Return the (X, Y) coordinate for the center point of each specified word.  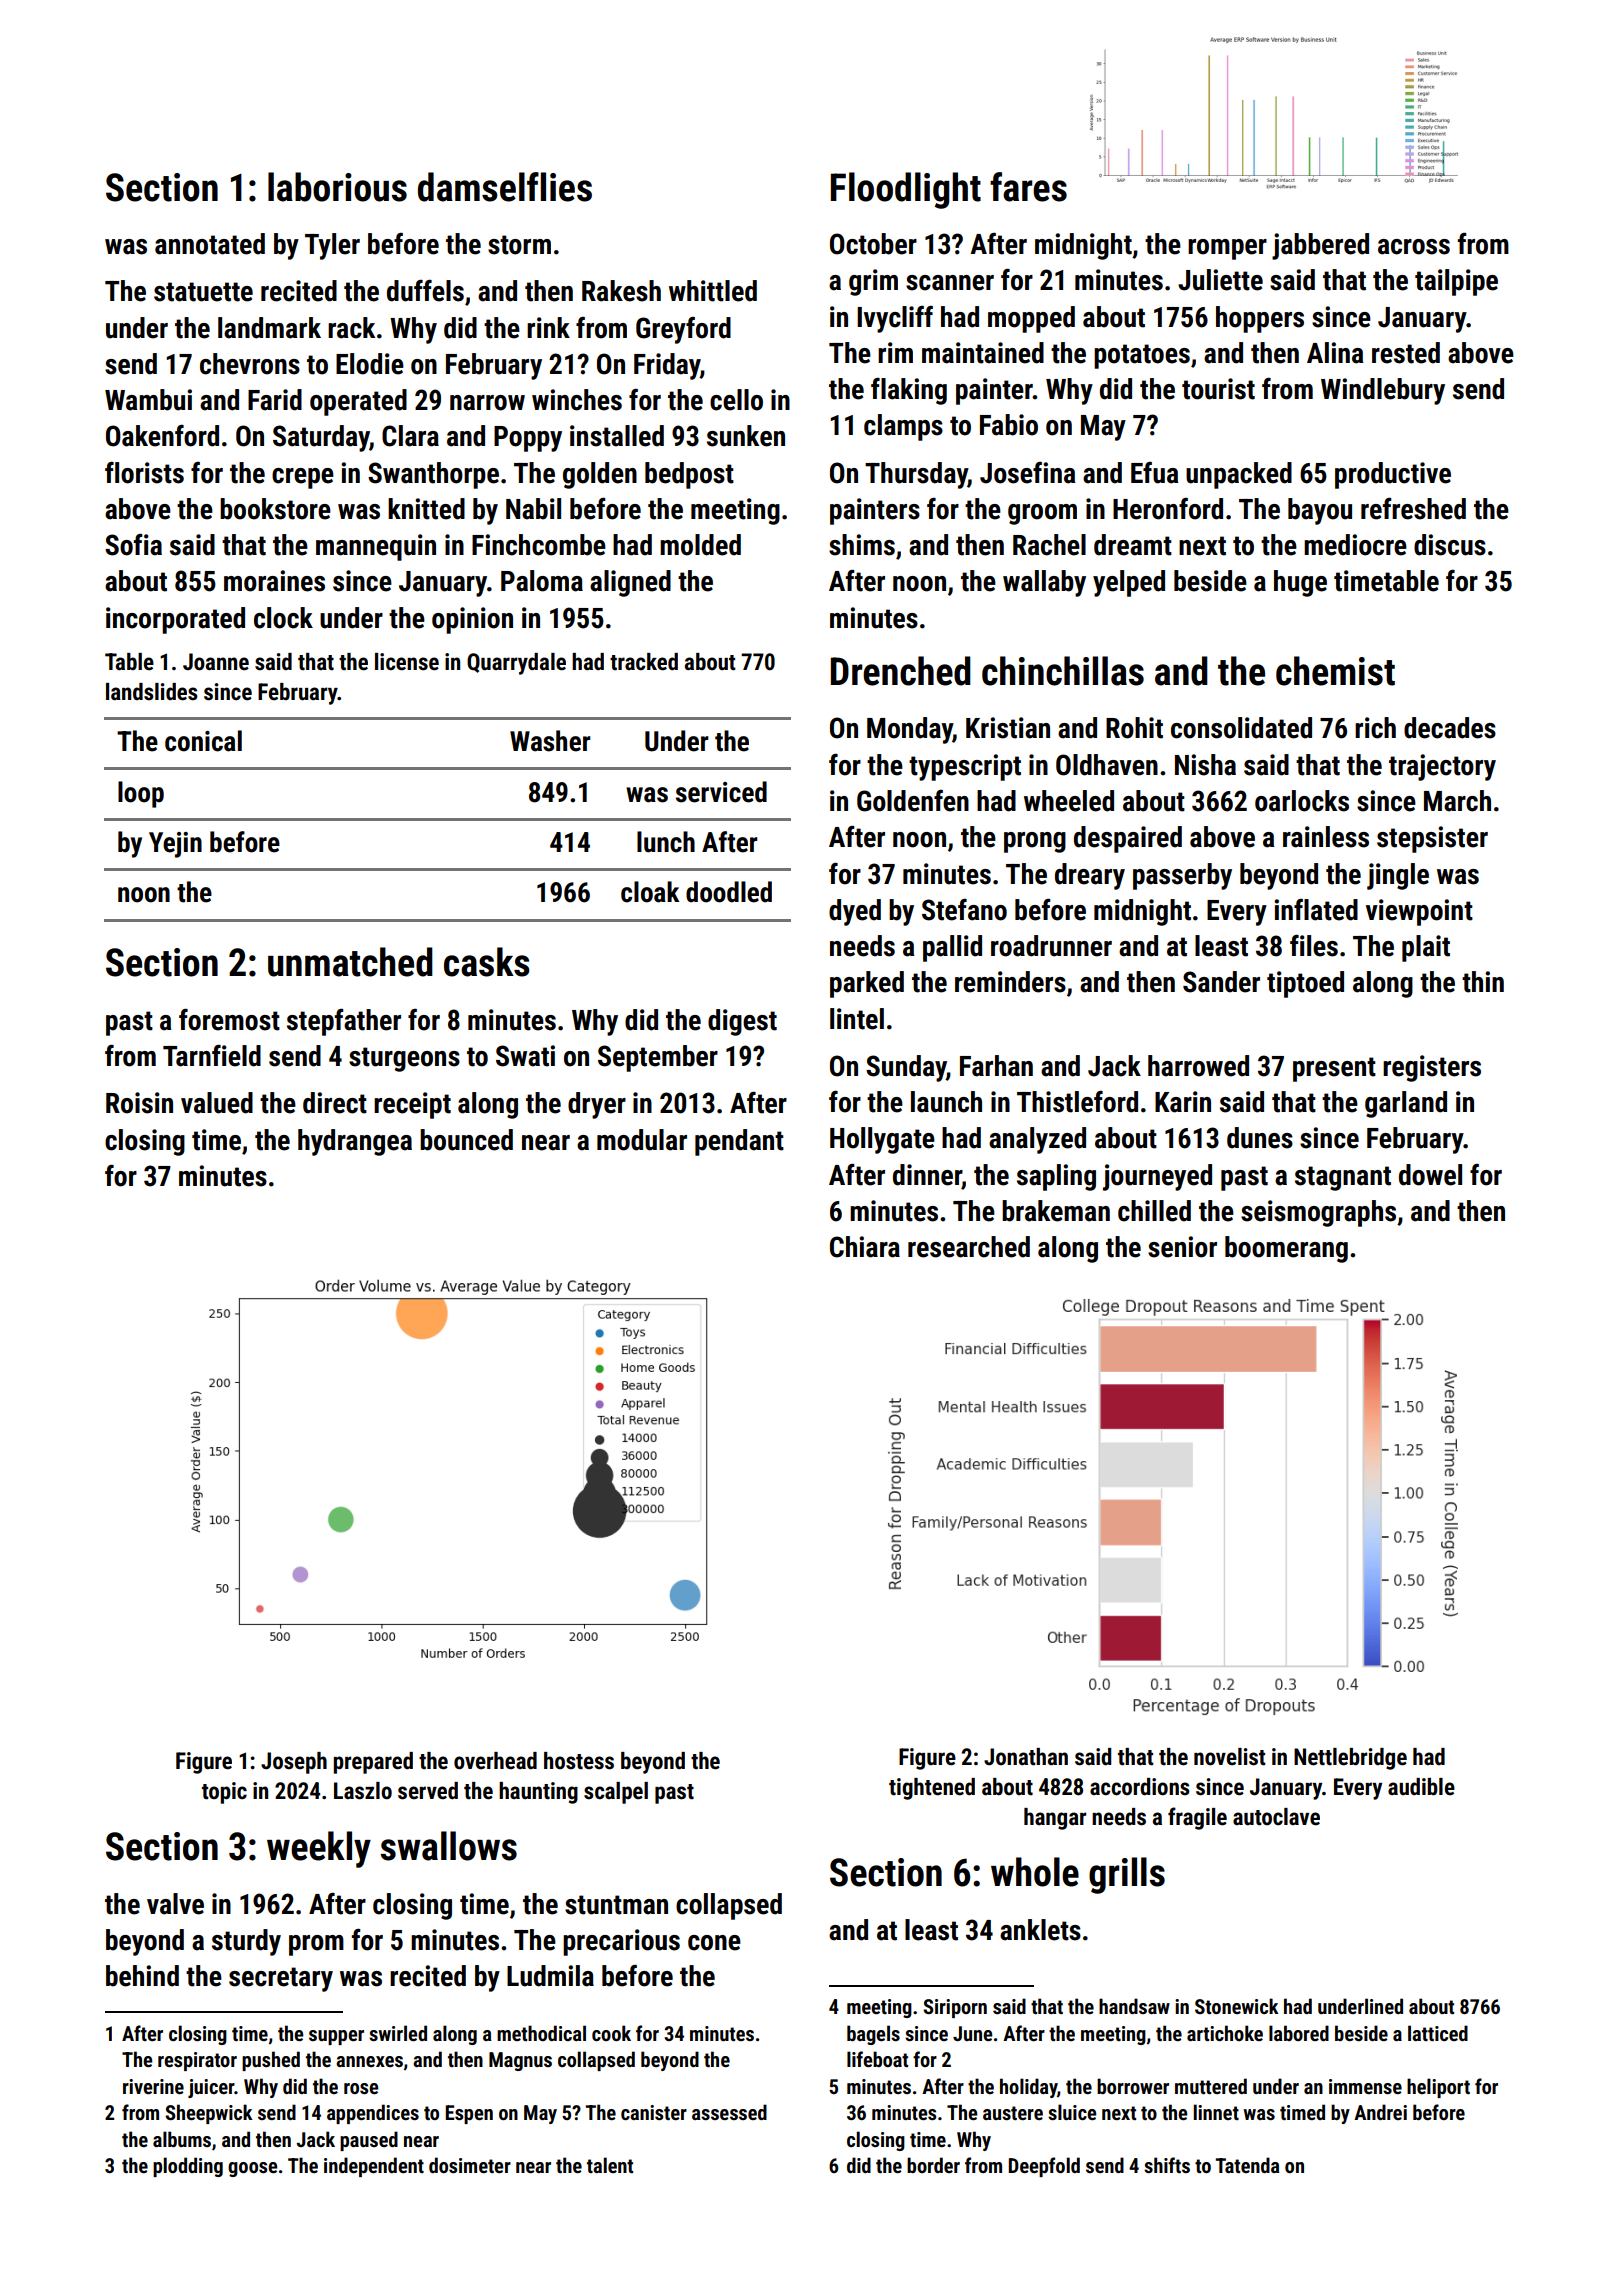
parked (867, 984)
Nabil (533, 509)
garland (1406, 1104)
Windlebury (1383, 391)
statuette (203, 292)
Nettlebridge (1350, 1759)
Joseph (294, 1763)
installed (617, 436)
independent (374, 2167)
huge (1300, 583)
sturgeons (404, 1059)
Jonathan (1026, 1757)
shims (862, 545)
